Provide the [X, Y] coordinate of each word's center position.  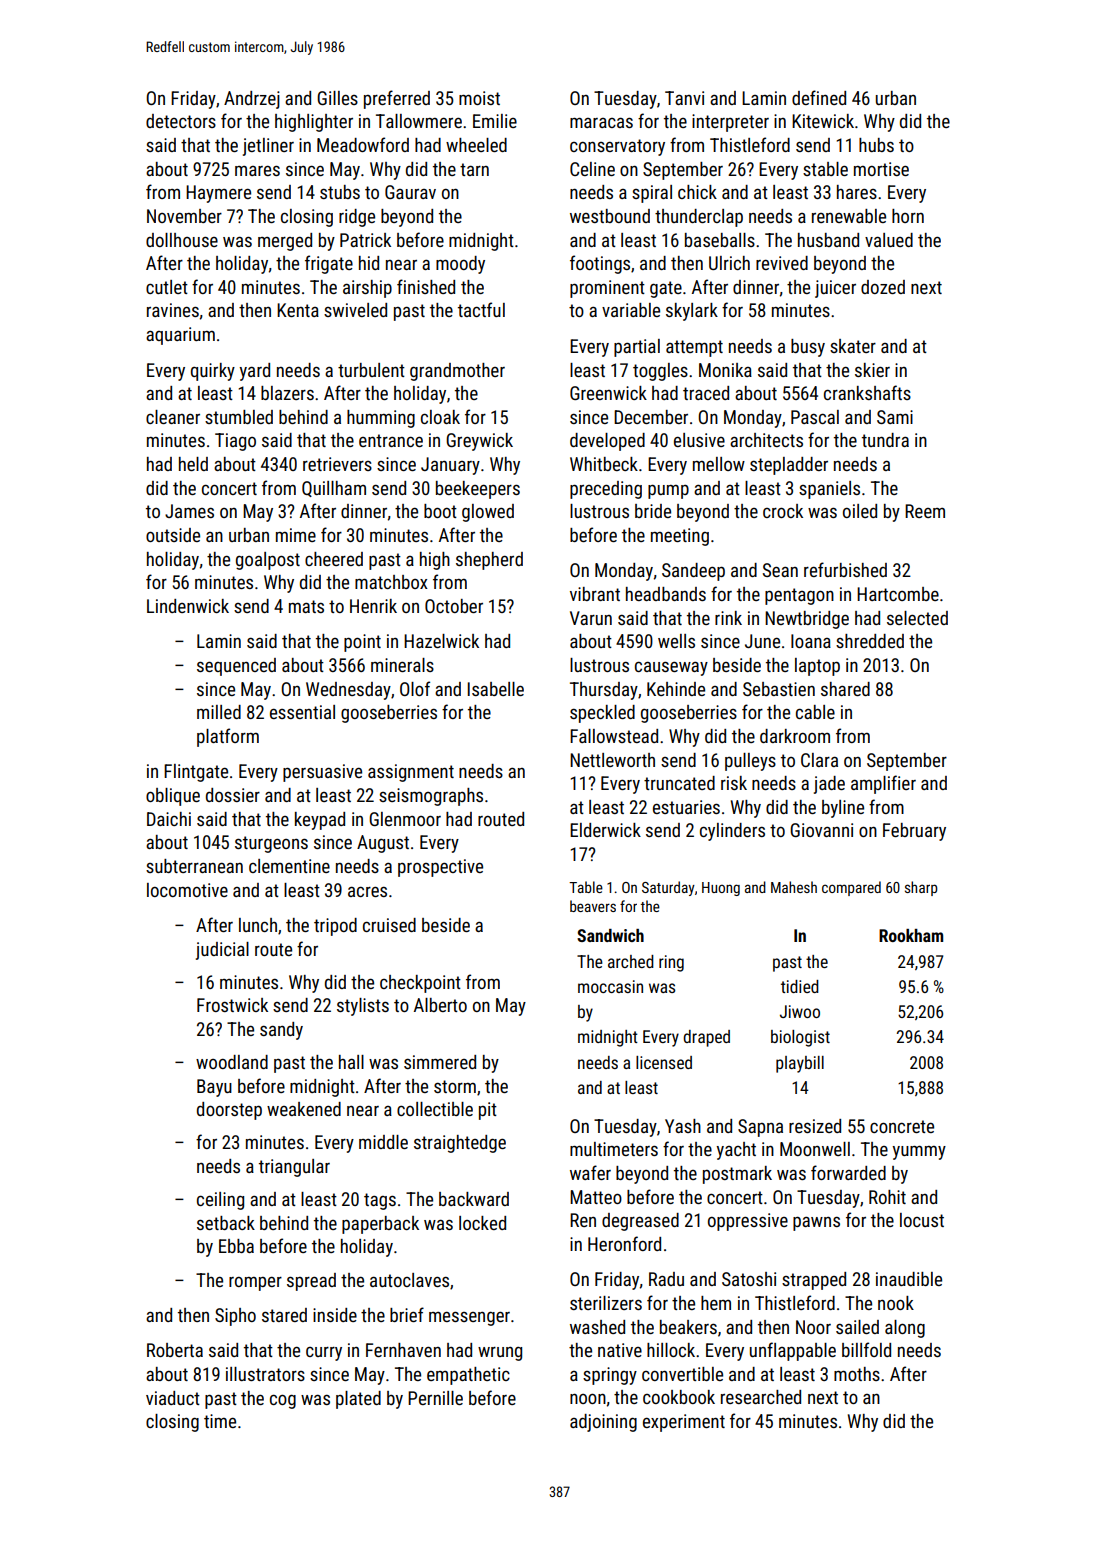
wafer [590, 1172]
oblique [173, 797]
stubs [340, 192]
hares [857, 192]
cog [283, 1401]
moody [460, 265]
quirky [213, 372]
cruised [389, 925]
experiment [684, 1423]
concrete [902, 1126]
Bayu [214, 1088]
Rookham [911, 935]
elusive [699, 440]
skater [853, 346]
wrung [500, 1354]
